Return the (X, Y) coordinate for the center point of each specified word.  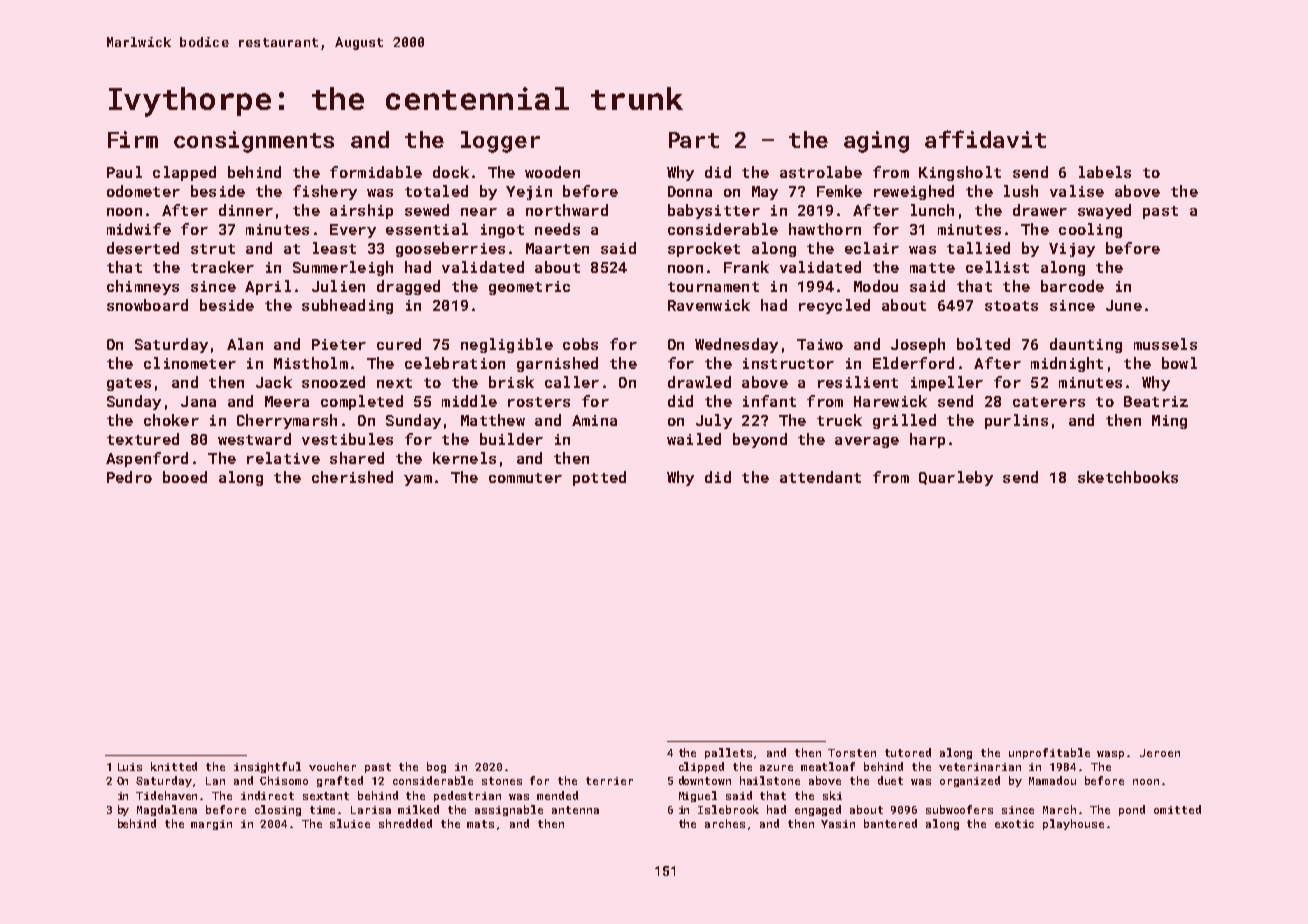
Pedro (129, 477)
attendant (820, 477)
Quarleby (956, 478)
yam (418, 480)
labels (1105, 172)
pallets (728, 753)
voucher (332, 766)
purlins (1016, 421)
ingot (502, 231)
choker (171, 420)
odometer (143, 191)
